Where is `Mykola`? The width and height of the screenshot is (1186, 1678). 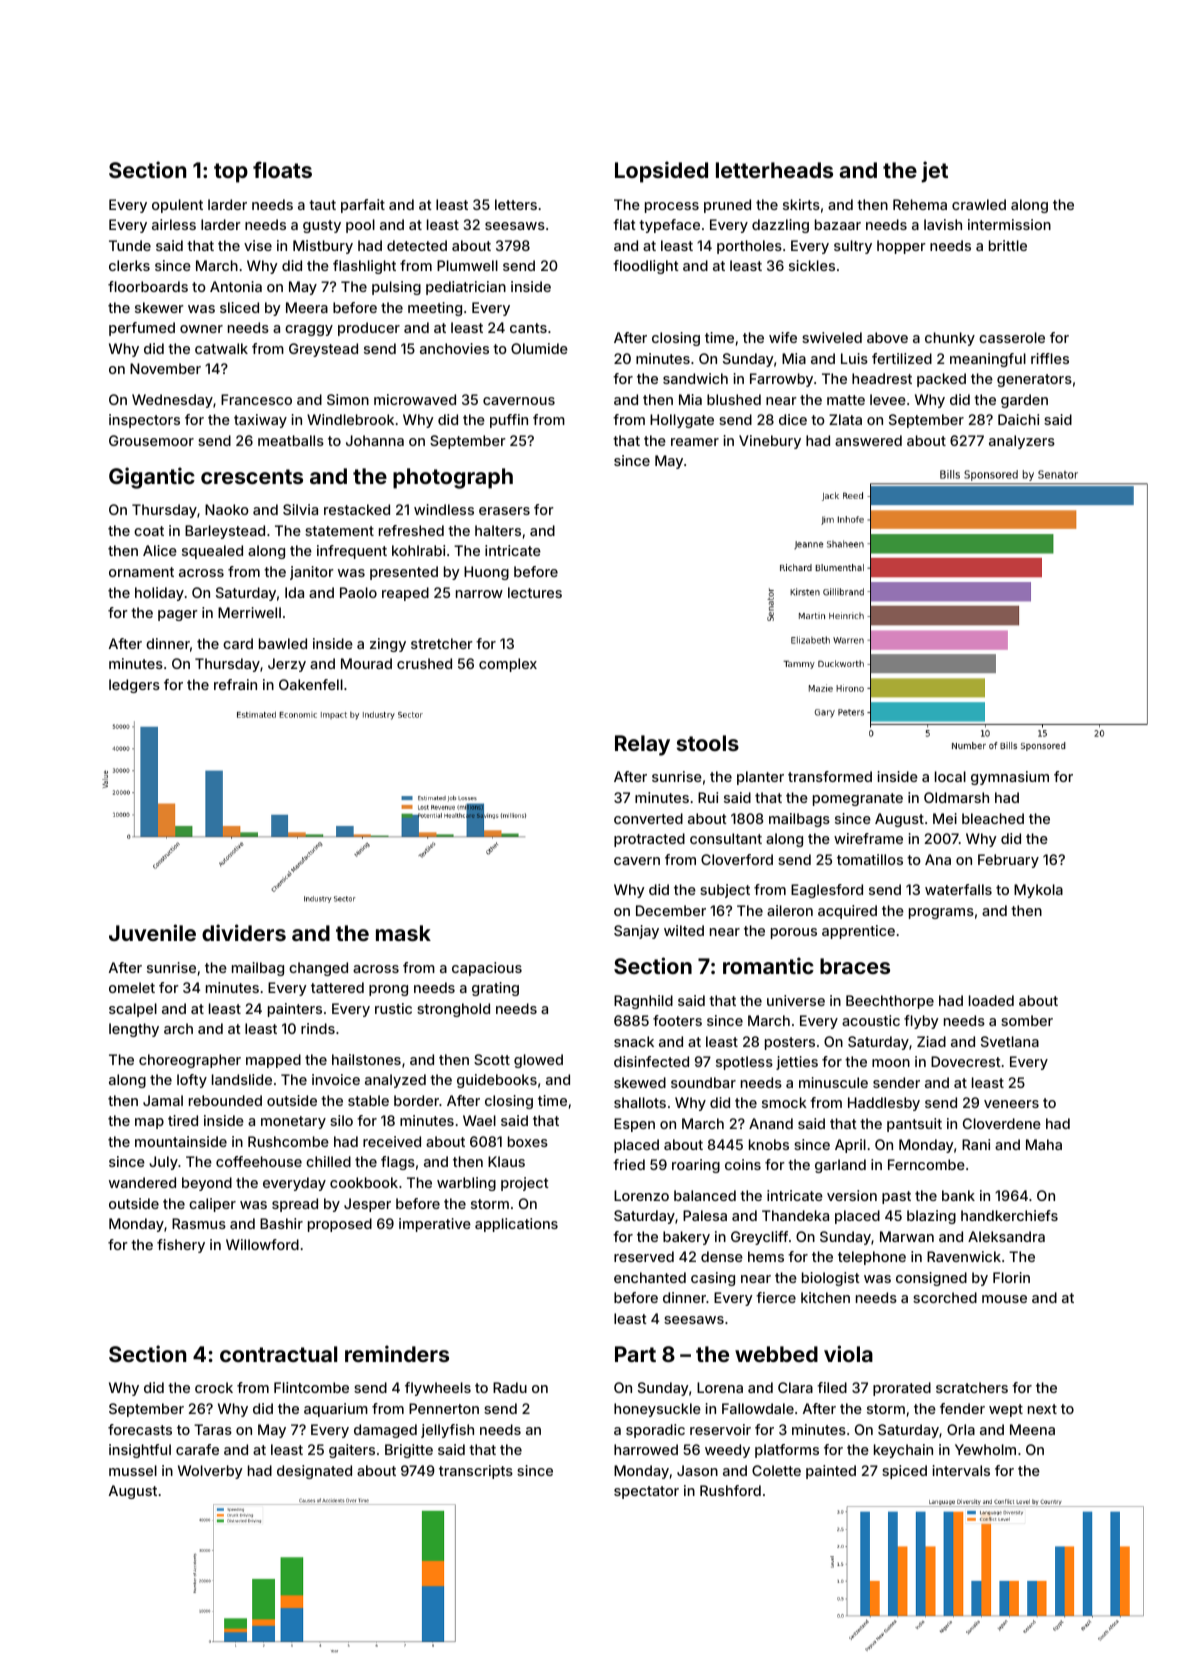 Mykola is located at coordinates (1038, 891).
